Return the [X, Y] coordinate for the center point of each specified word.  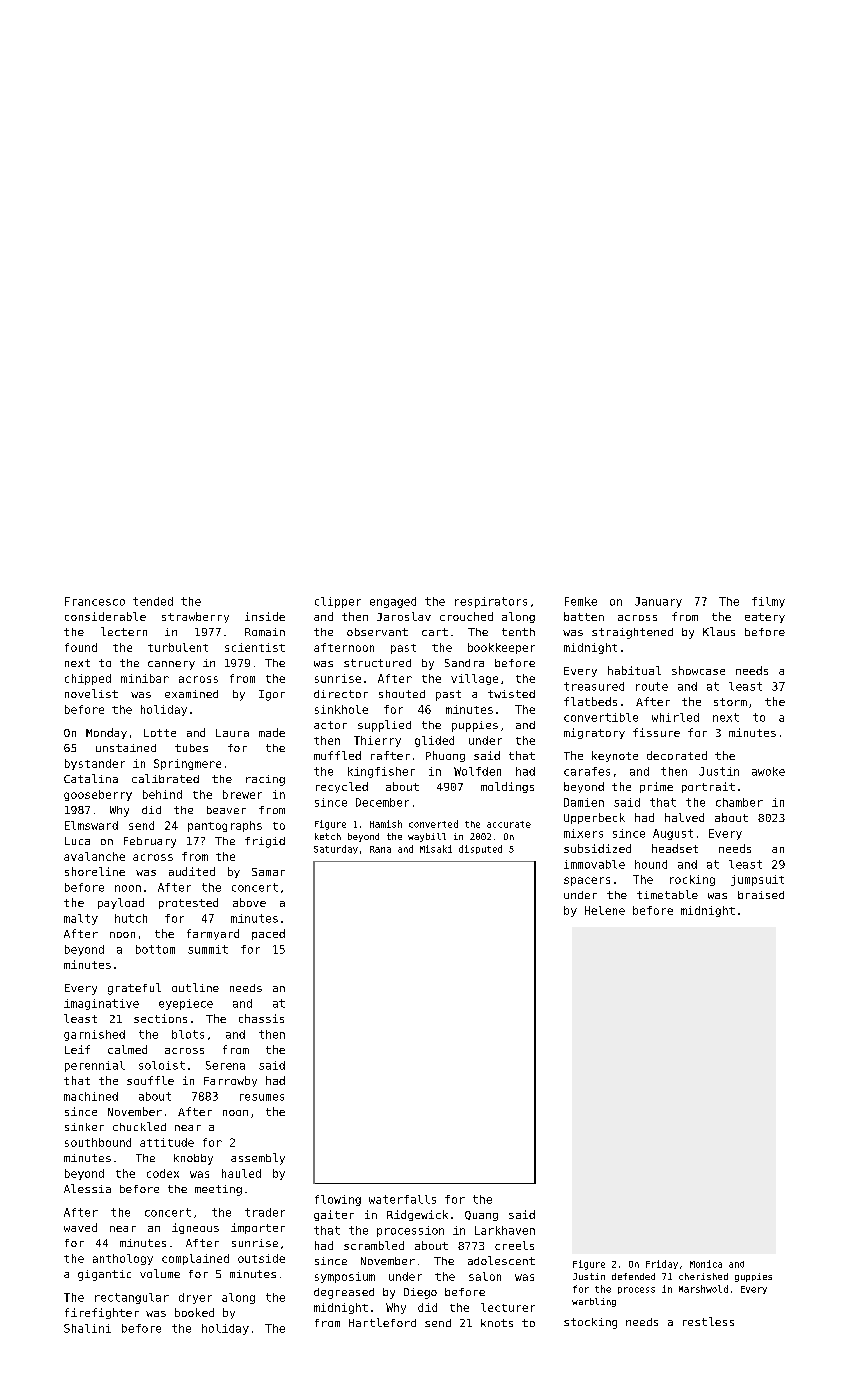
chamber [739, 802]
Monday [106, 733]
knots [497, 1323]
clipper [338, 602]
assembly [258, 1159]
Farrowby [230, 1081]
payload [121, 903]
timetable [667, 894]
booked [194, 1312]
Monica [706, 1264]
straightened [632, 633]
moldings [507, 787]
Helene [605, 910]
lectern [124, 631]
